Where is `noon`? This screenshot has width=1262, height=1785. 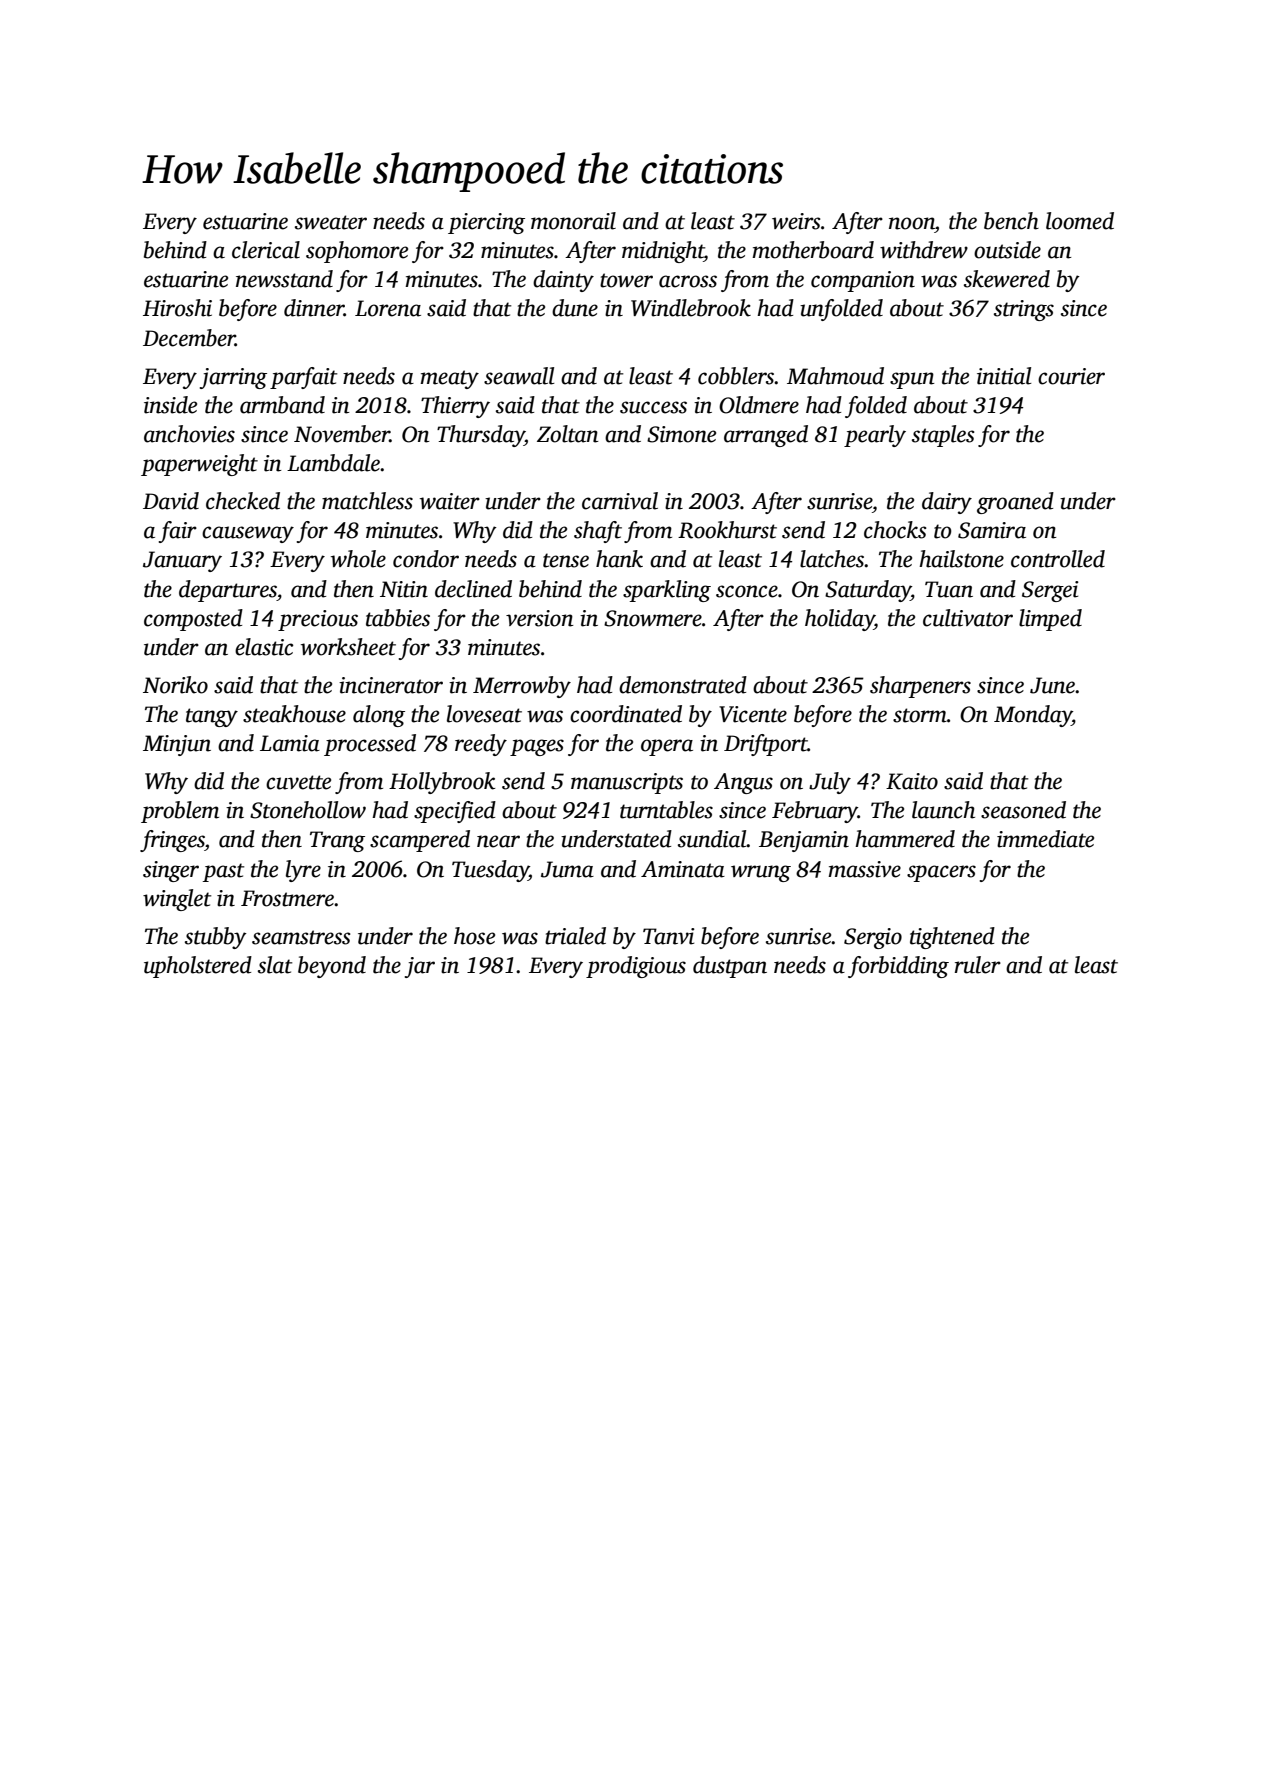 noon is located at coordinates (912, 223).
